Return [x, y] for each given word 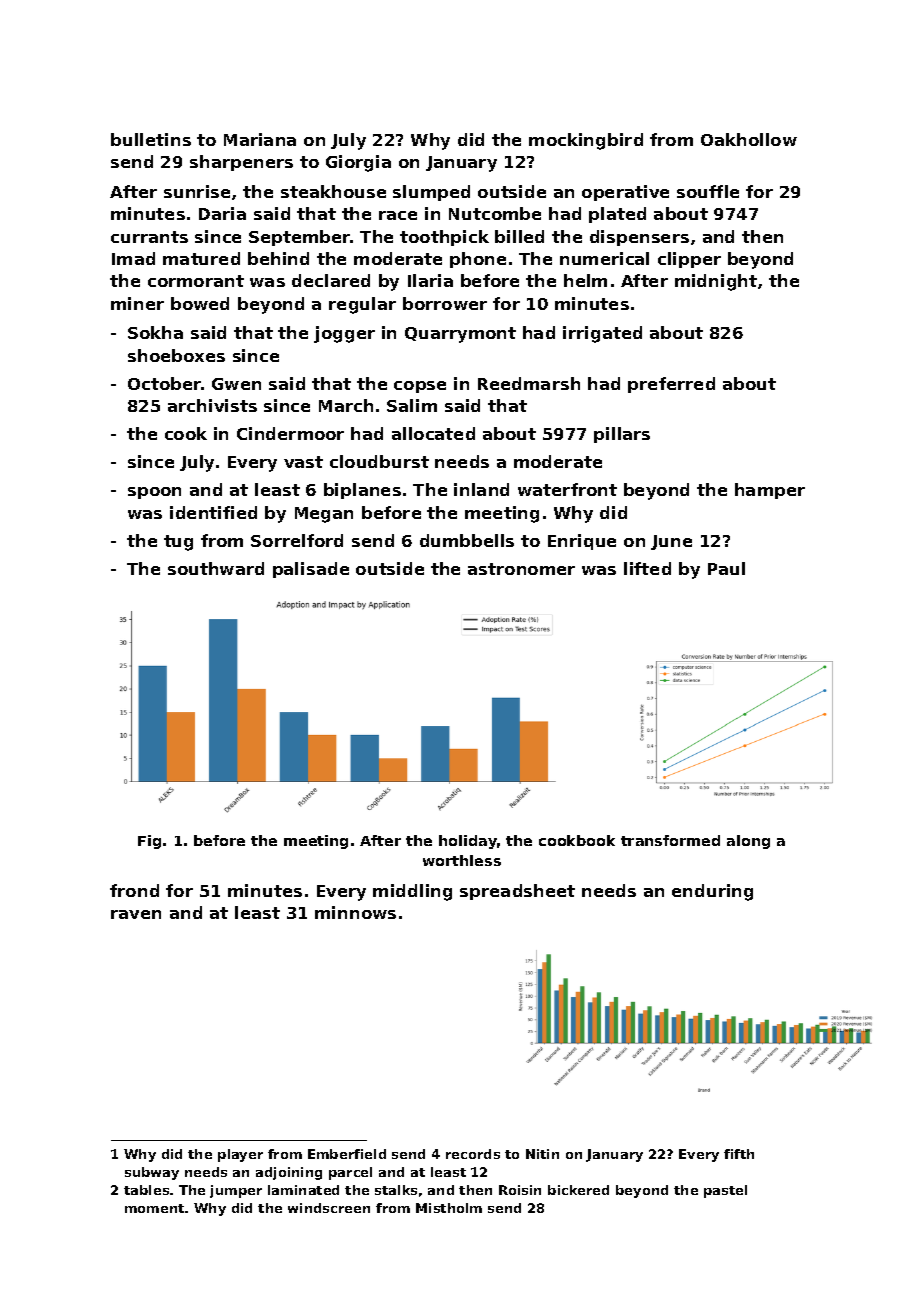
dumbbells [467, 540]
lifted [647, 568]
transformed [670, 840]
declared [331, 280]
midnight [716, 282]
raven [136, 914]
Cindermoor [290, 433]
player [240, 1155]
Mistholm [449, 1208]
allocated [433, 433]
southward [216, 568]
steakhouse [333, 191]
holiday [468, 842]
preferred [671, 385]
